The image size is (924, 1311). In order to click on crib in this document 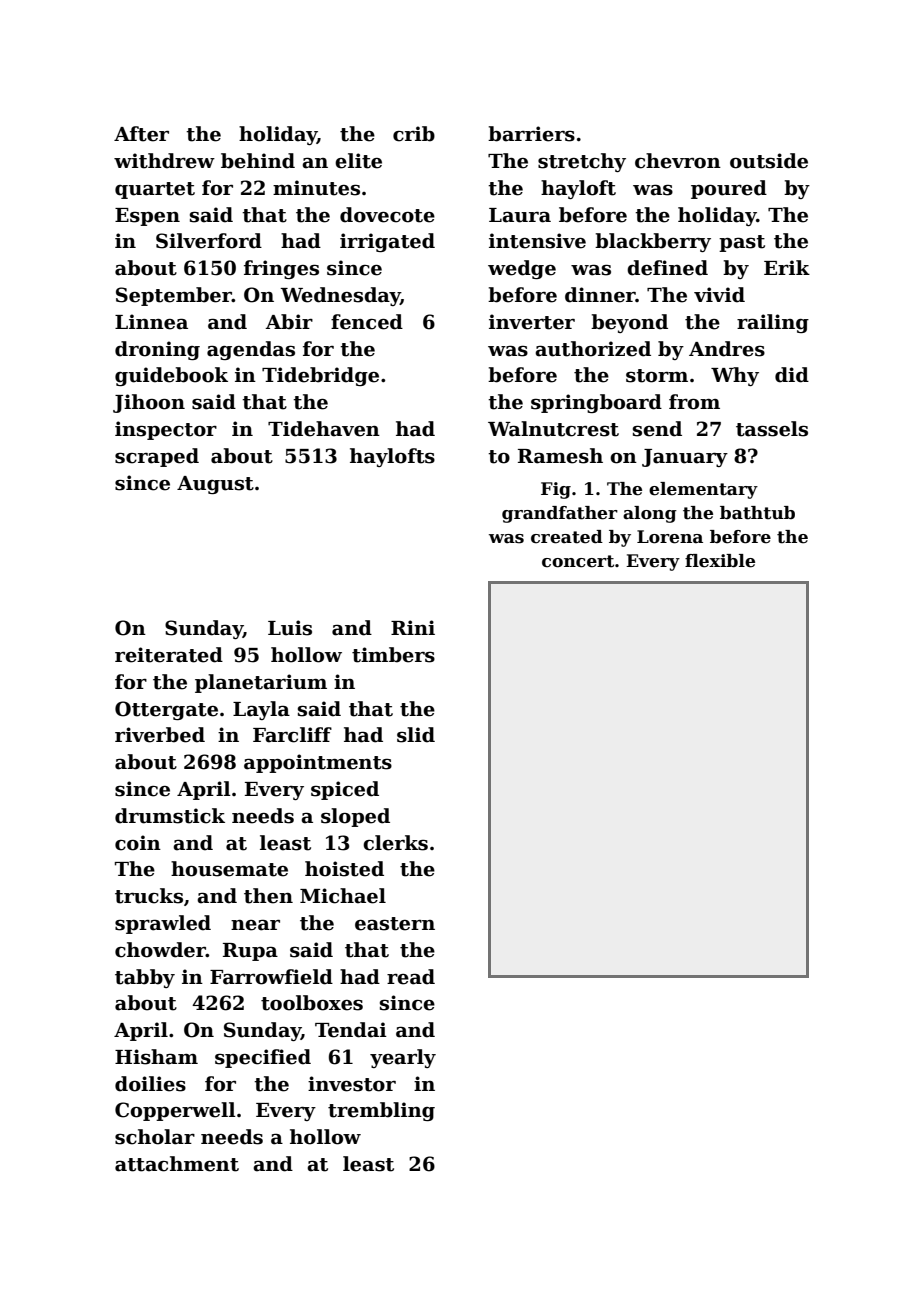, I will do `click(414, 134)`.
